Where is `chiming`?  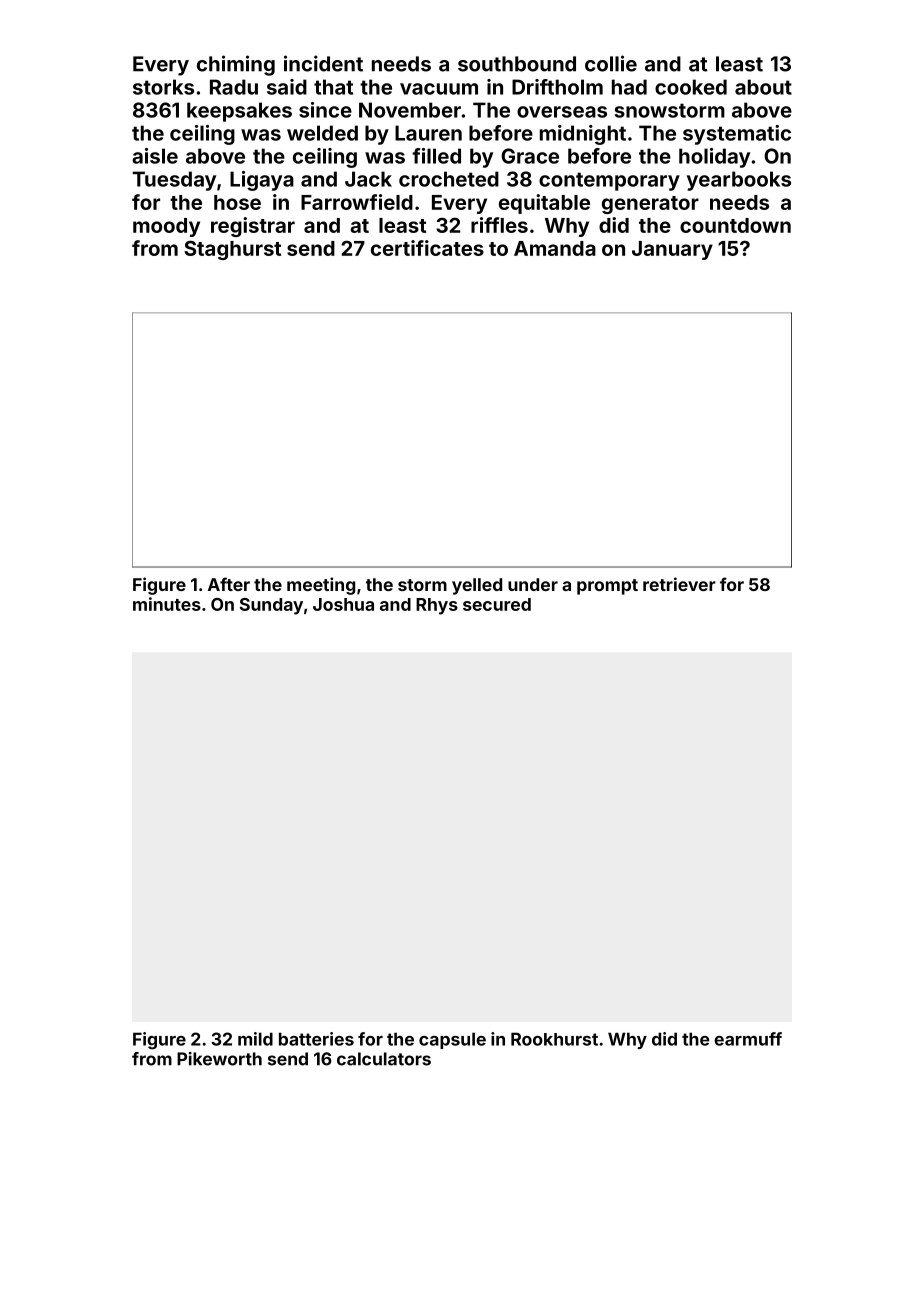
chiming is located at coordinates (236, 65).
